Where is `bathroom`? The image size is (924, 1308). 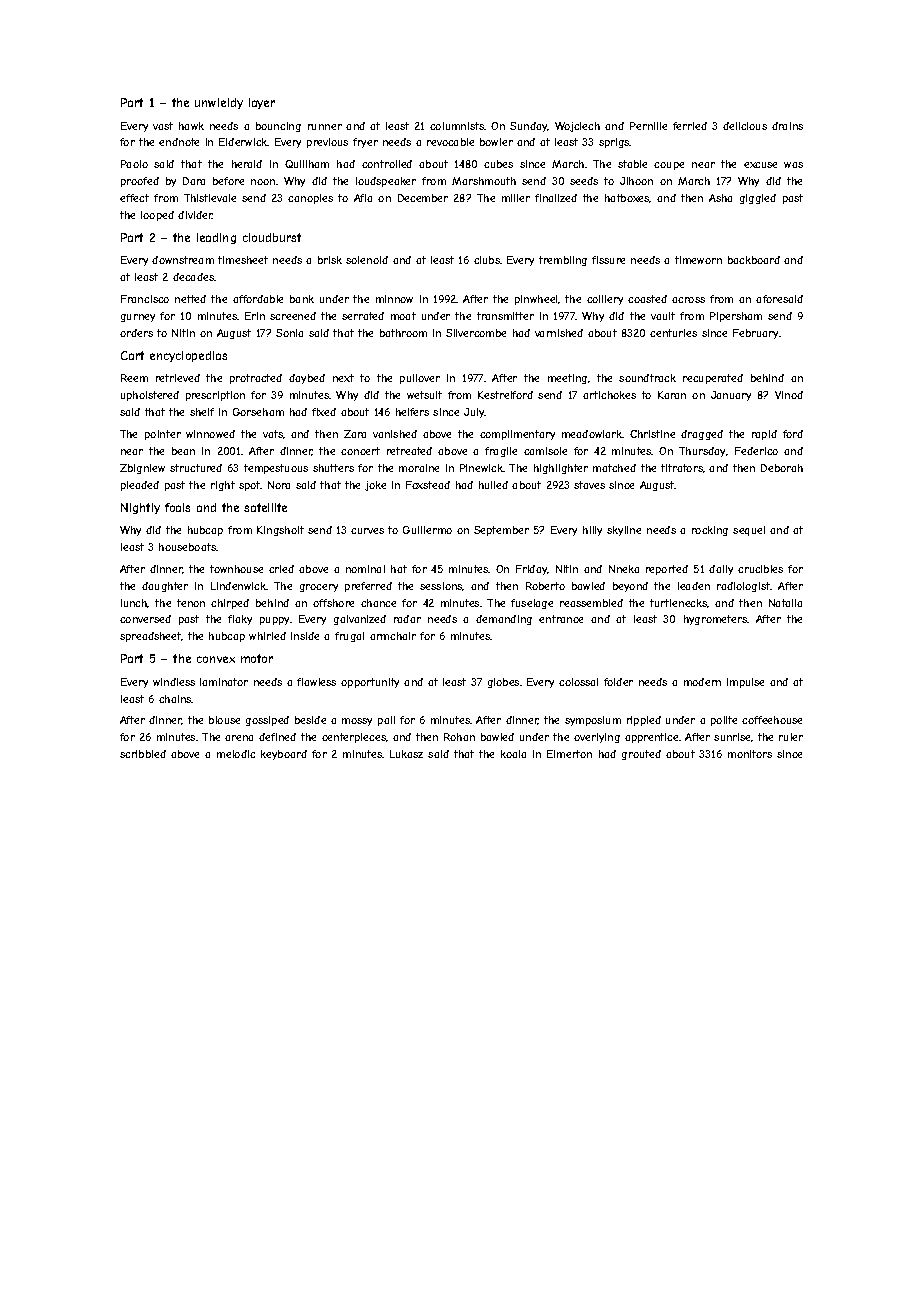
bathroom is located at coordinates (403, 333).
